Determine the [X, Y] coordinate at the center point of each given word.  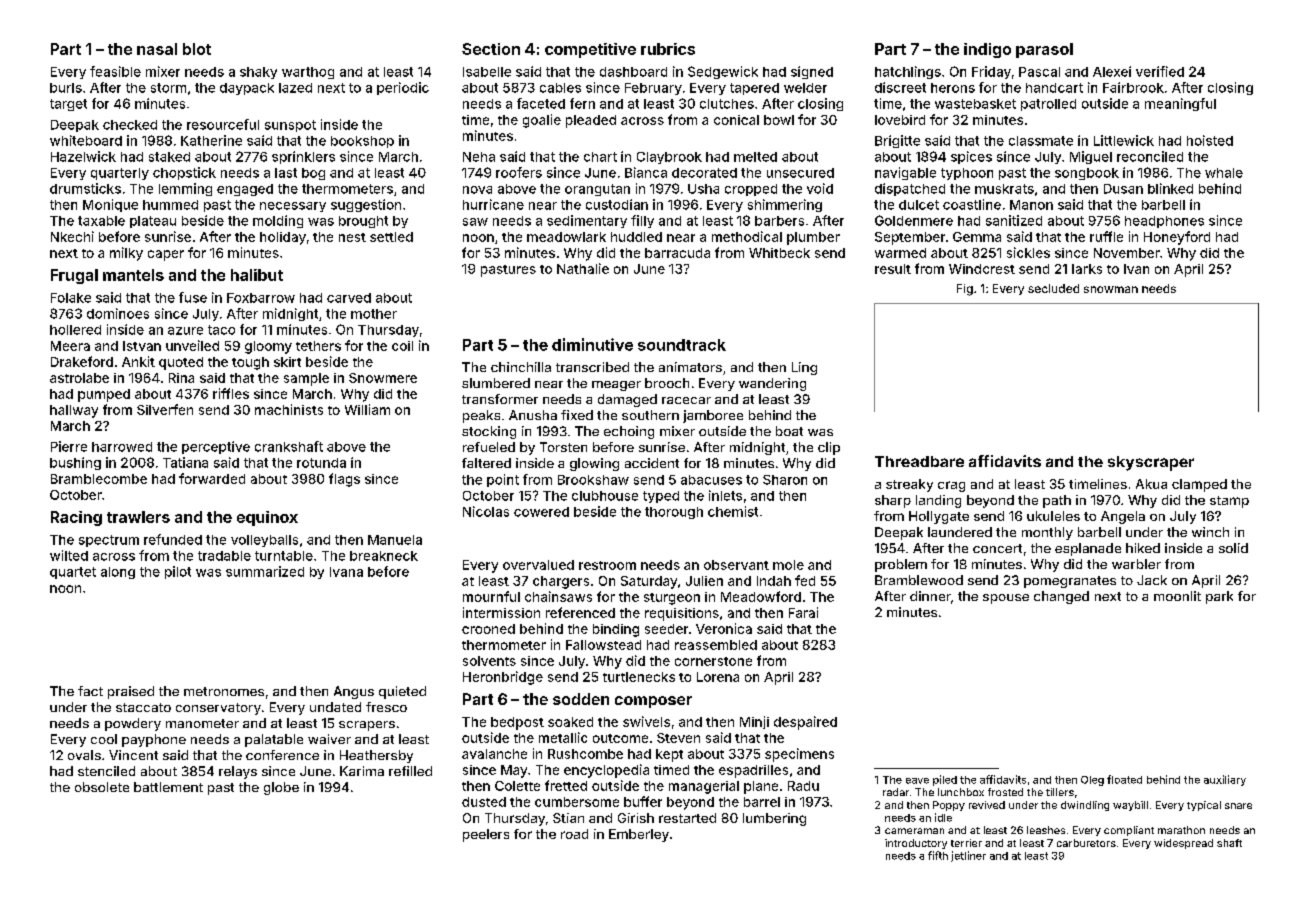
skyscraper [1151, 463]
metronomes [224, 691]
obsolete [102, 787]
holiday [283, 238]
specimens [799, 755]
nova [477, 190]
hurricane [493, 204]
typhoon [967, 174]
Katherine [211, 140]
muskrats [1004, 189]
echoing [629, 432]
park [1219, 597]
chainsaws [558, 596]
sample [306, 379]
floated [1124, 779]
